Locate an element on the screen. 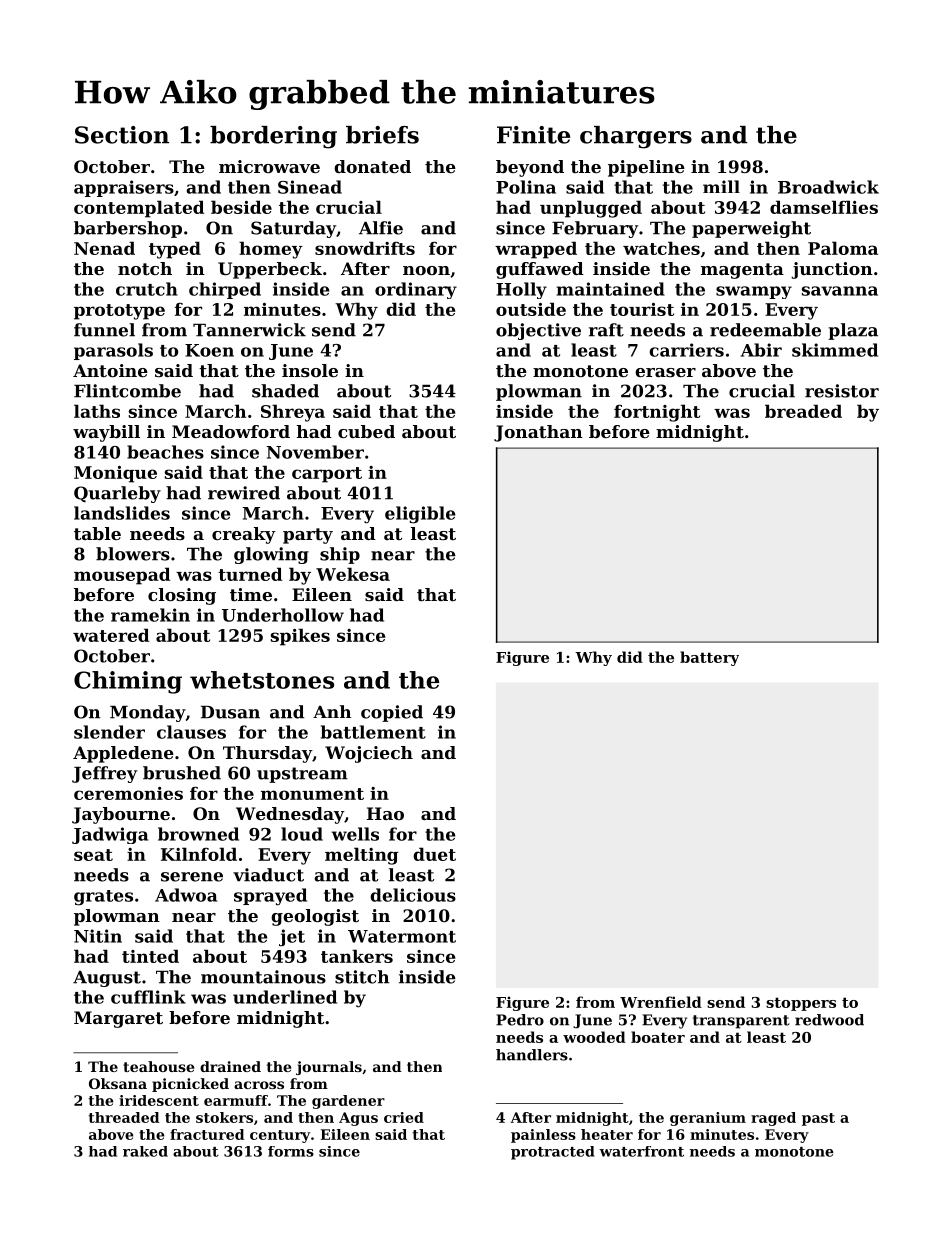 This screenshot has height=1233, width=952. chargers is located at coordinates (636, 137).
